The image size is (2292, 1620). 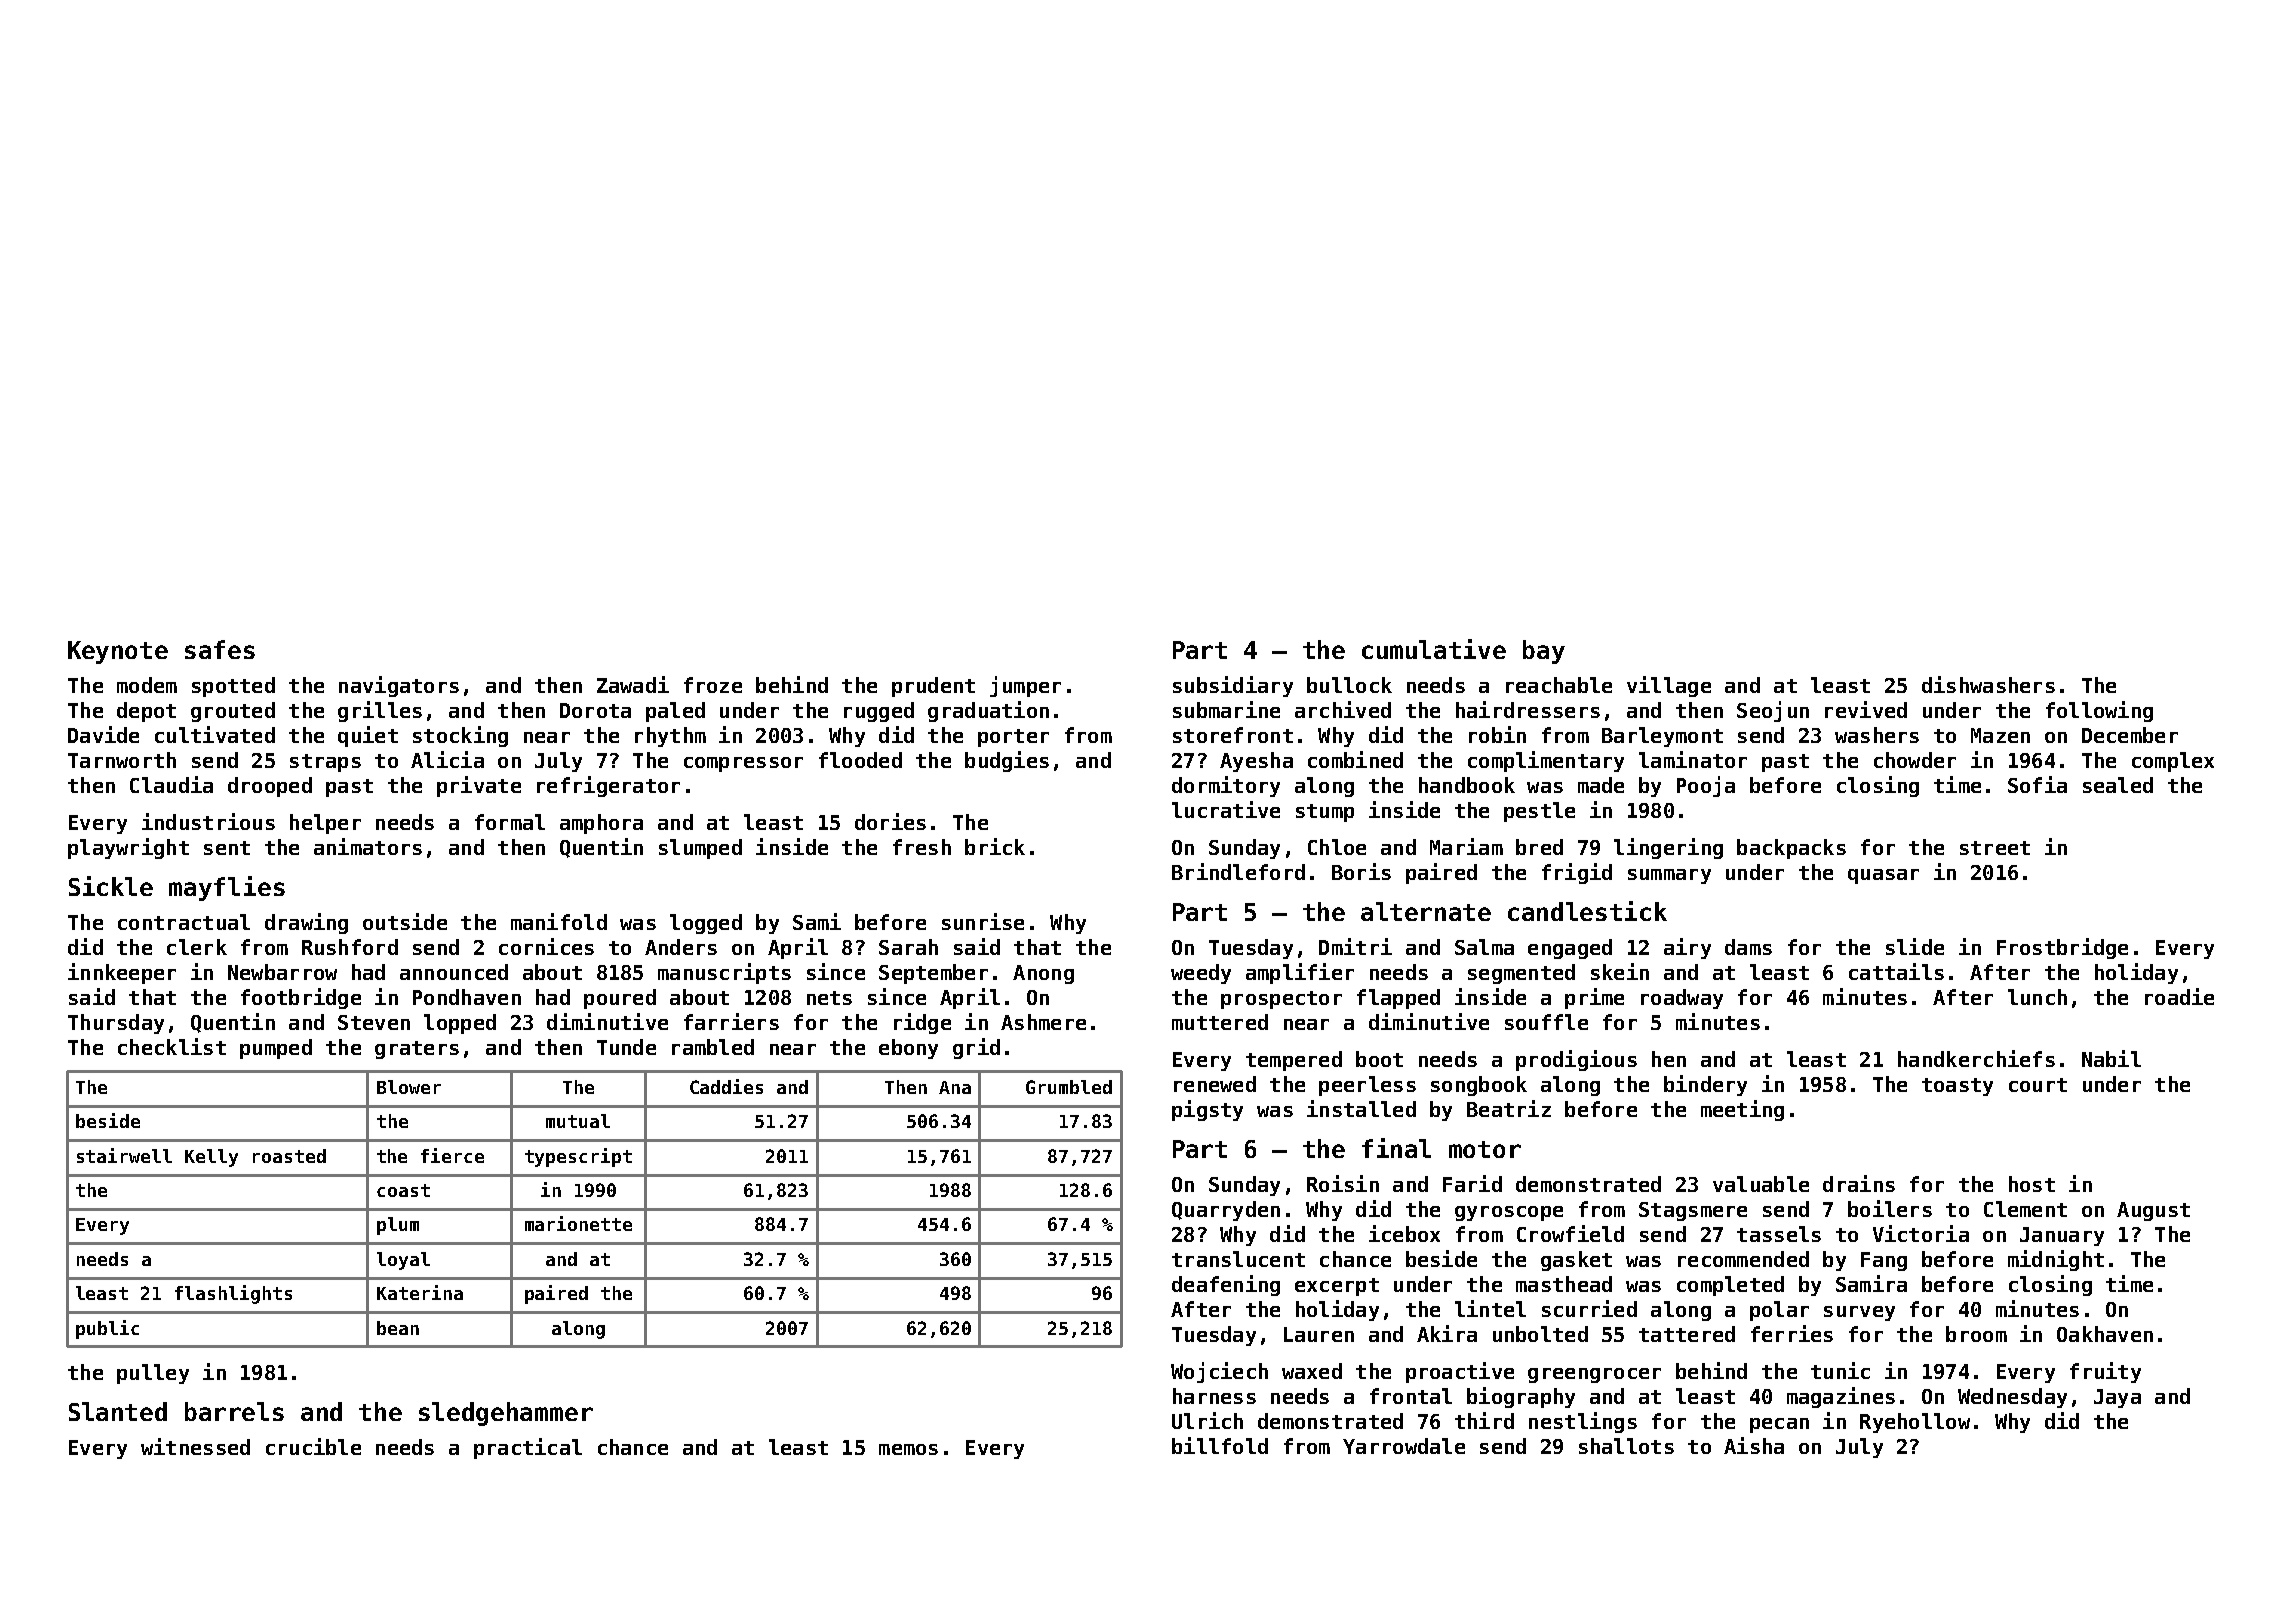 What do you see at coordinates (122, 760) in the screenshot?
I see `Tarnworth` at bounding box center [122, 760].
